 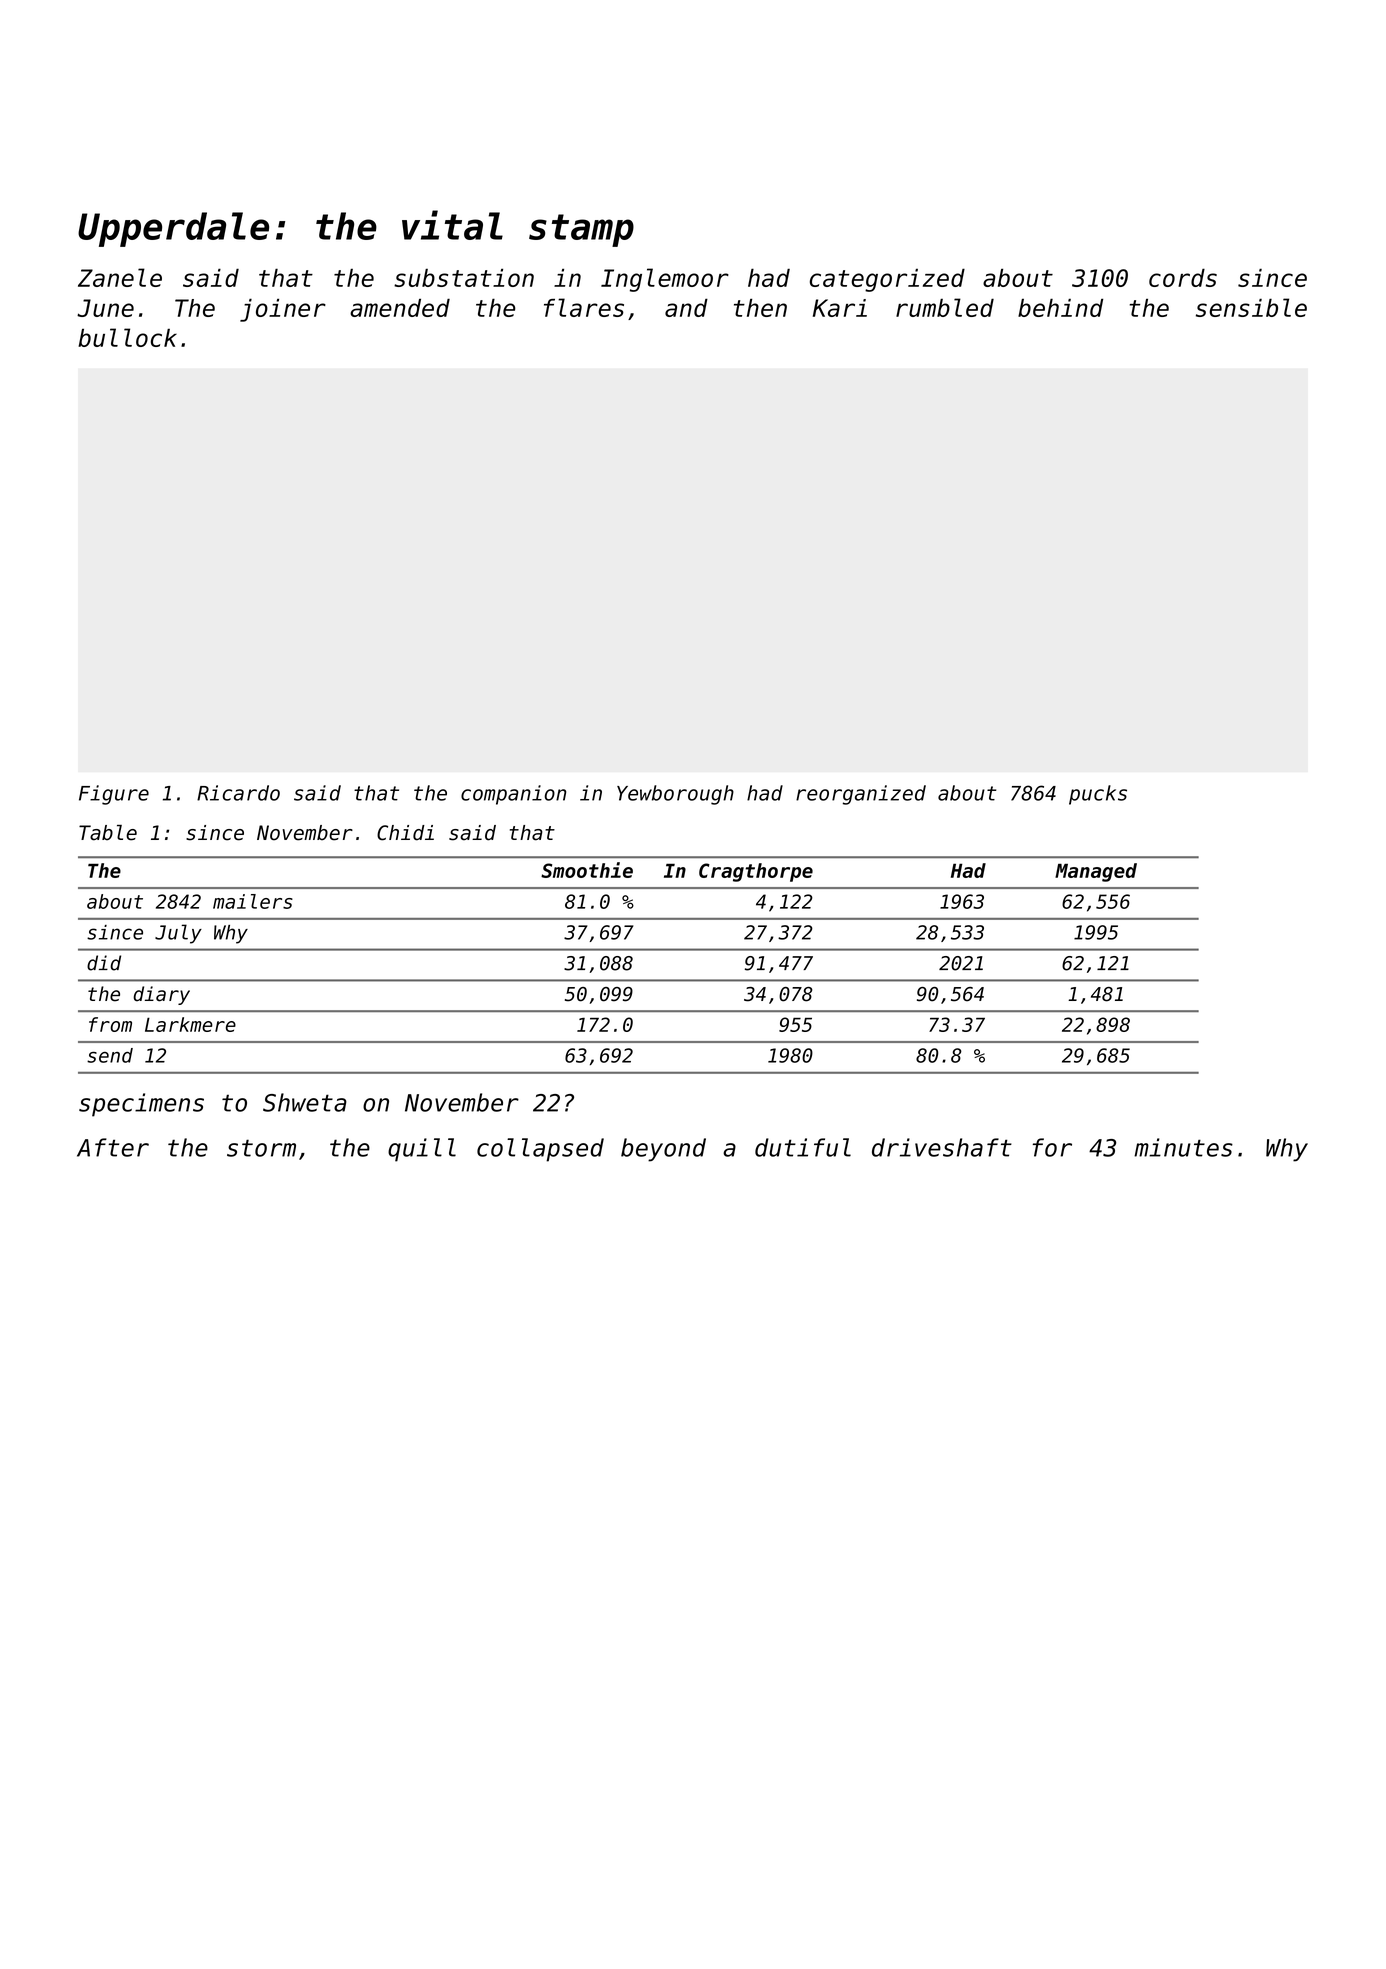 What do you see at coordinates (238, 793) in the screenshot?
I see `Ricardo` at bounding box center [238, 793].
